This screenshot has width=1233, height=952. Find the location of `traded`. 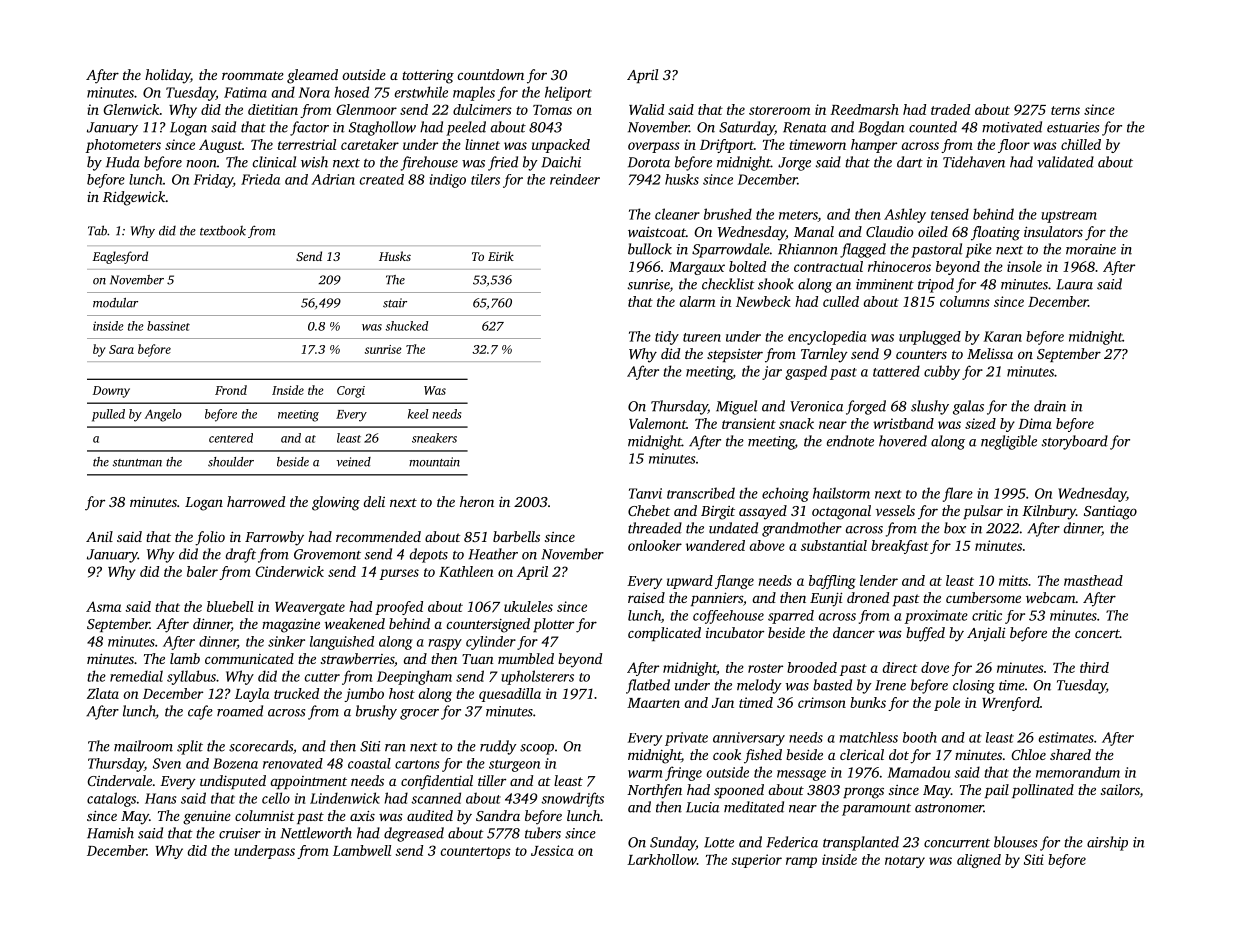

traded is located at coordinates (950, 109).
